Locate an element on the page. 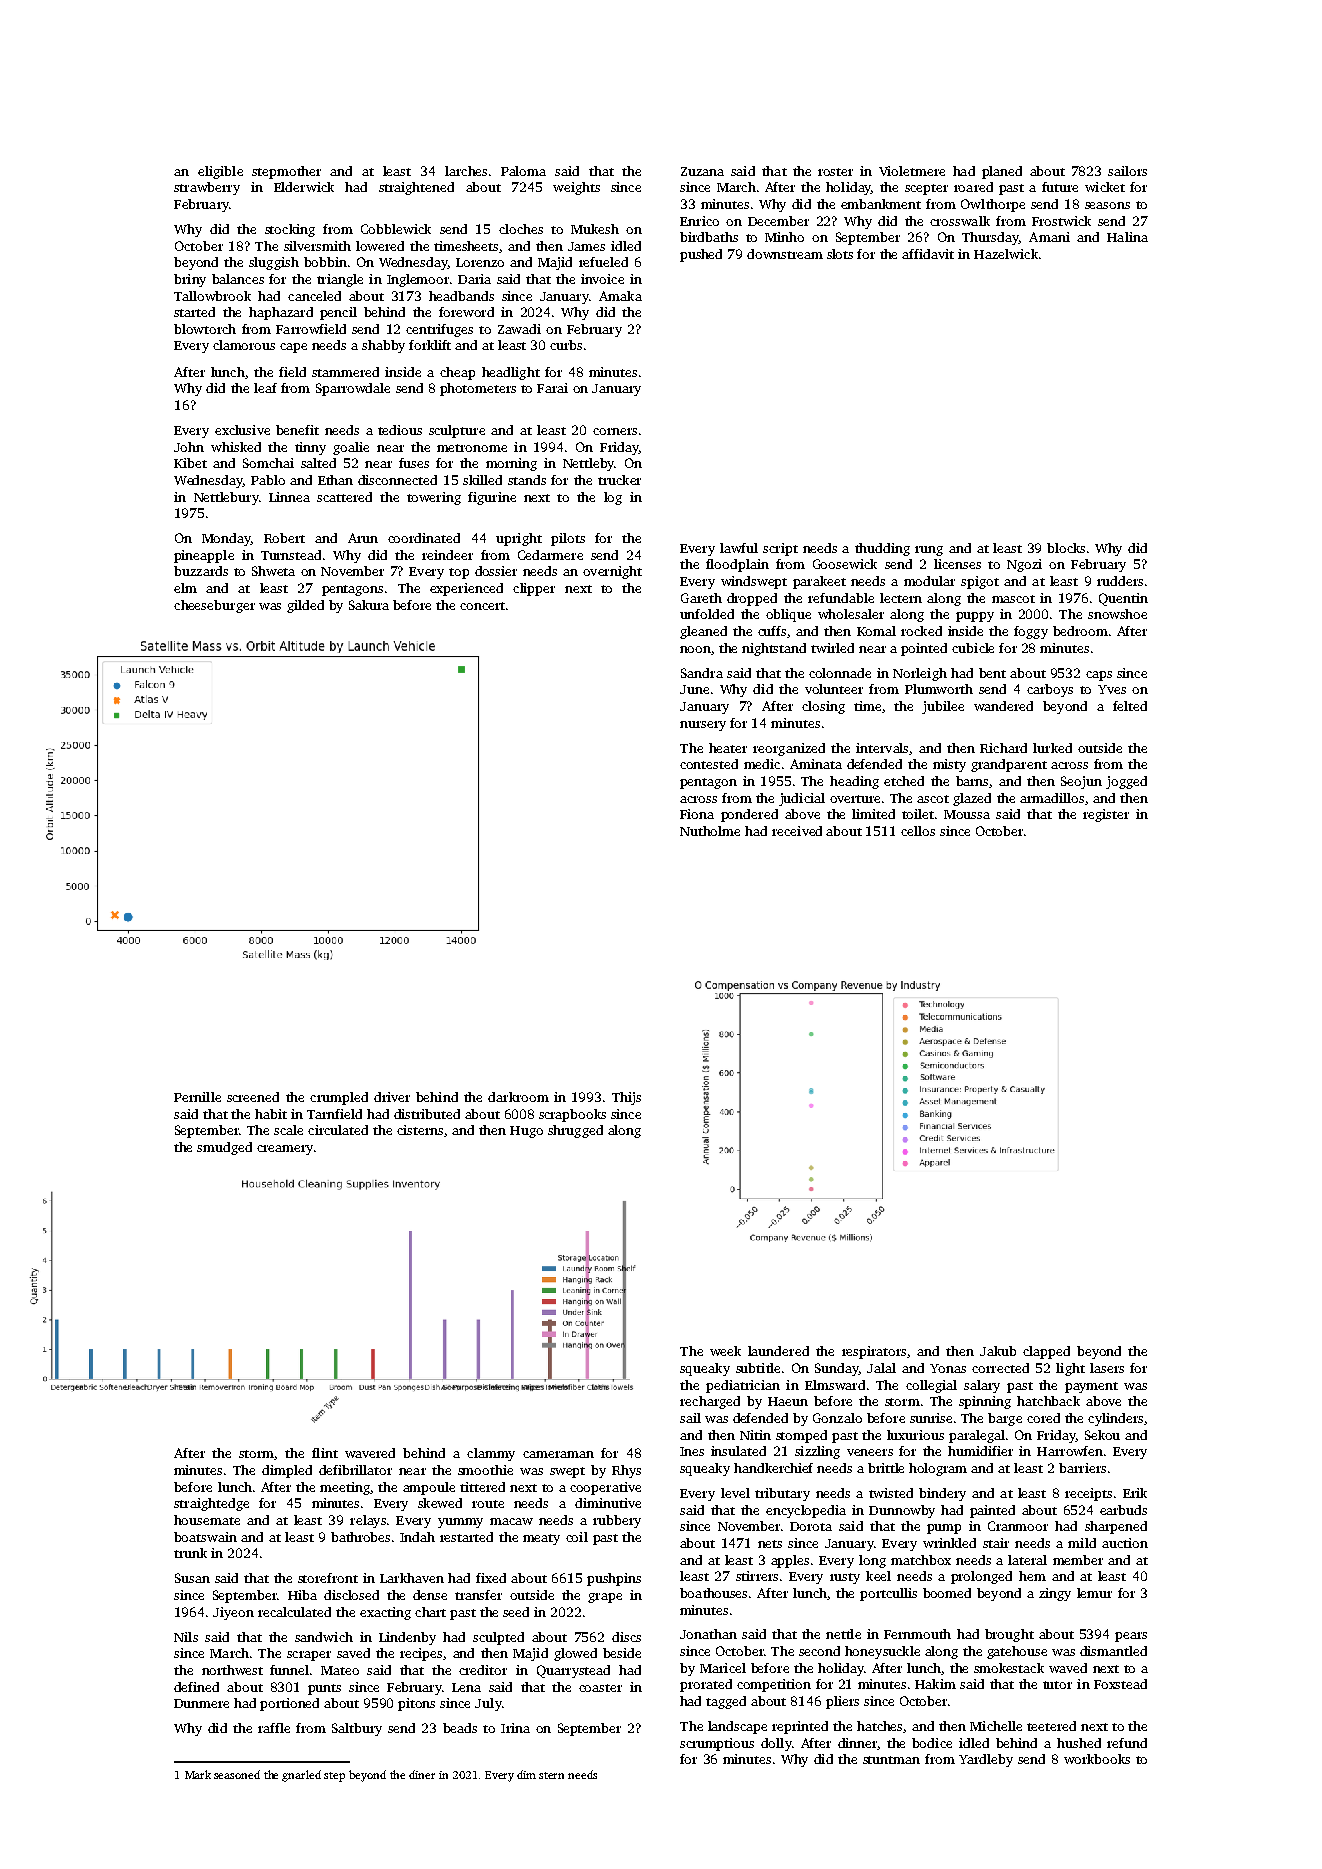 This document has height=1869, width=1322. nursery is located at coordinates (703, 726).
